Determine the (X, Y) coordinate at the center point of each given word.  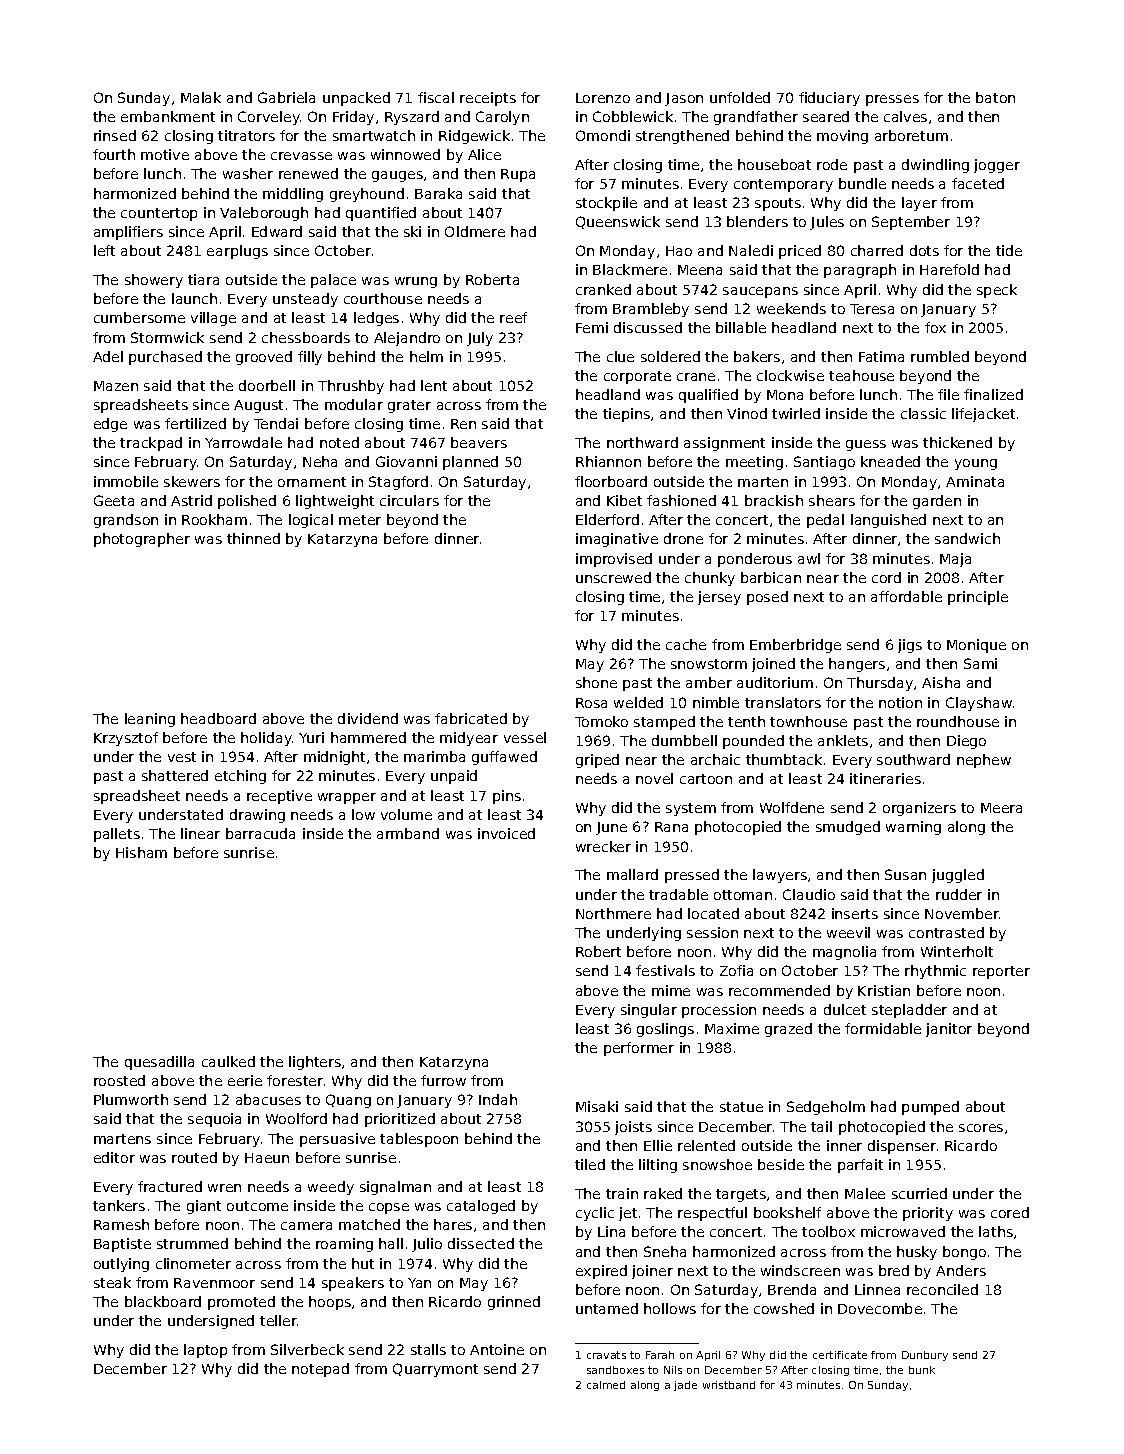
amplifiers (128, 233)
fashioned (681, 500)
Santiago (824, 463)
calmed (606, 1385)
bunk (922, 1370)
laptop (205, 1351)
